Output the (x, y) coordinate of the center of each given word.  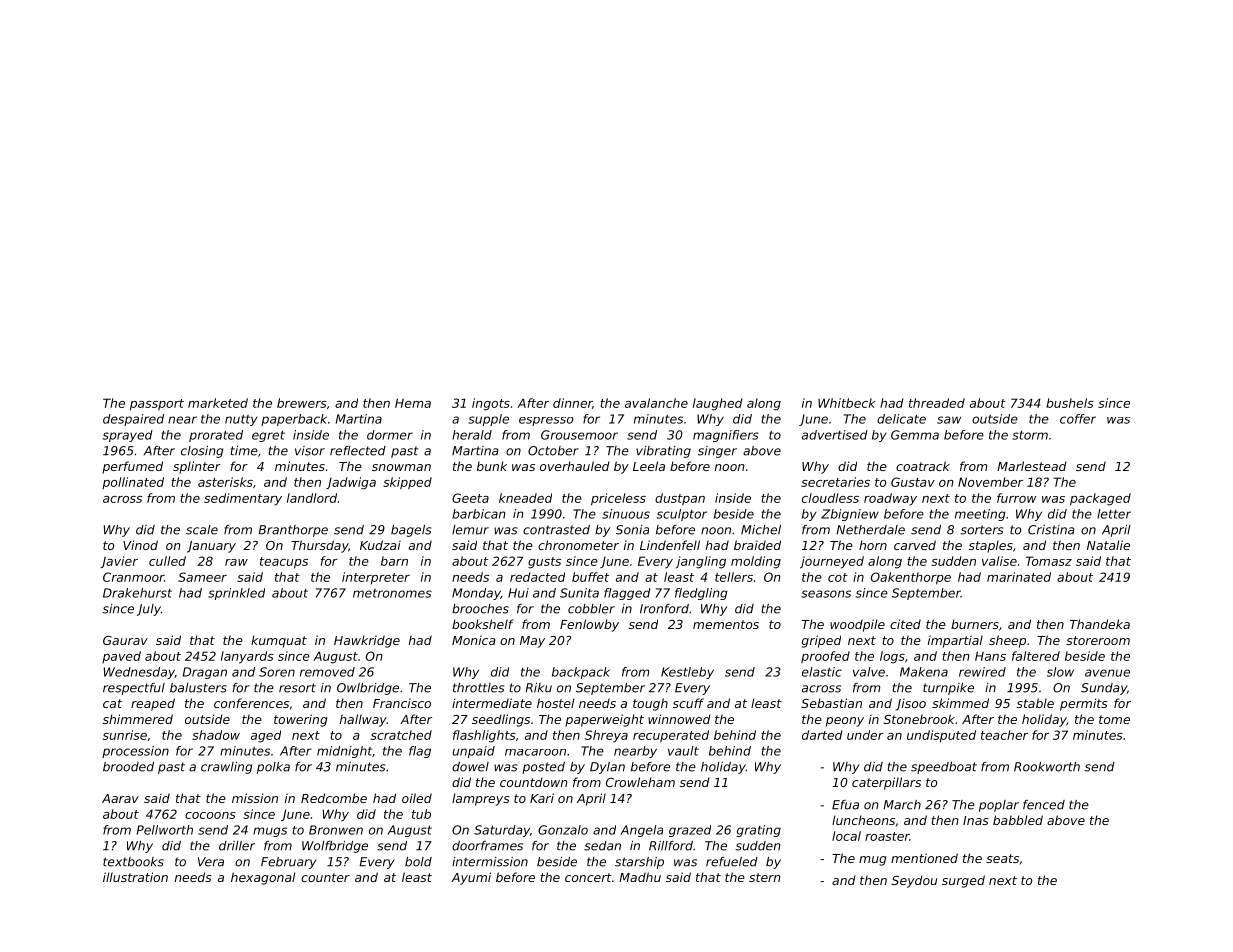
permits (1084, 704)
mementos (726, 624)
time (244, 451)
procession (135, 752)
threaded (937, 403)
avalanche (656, 403)
